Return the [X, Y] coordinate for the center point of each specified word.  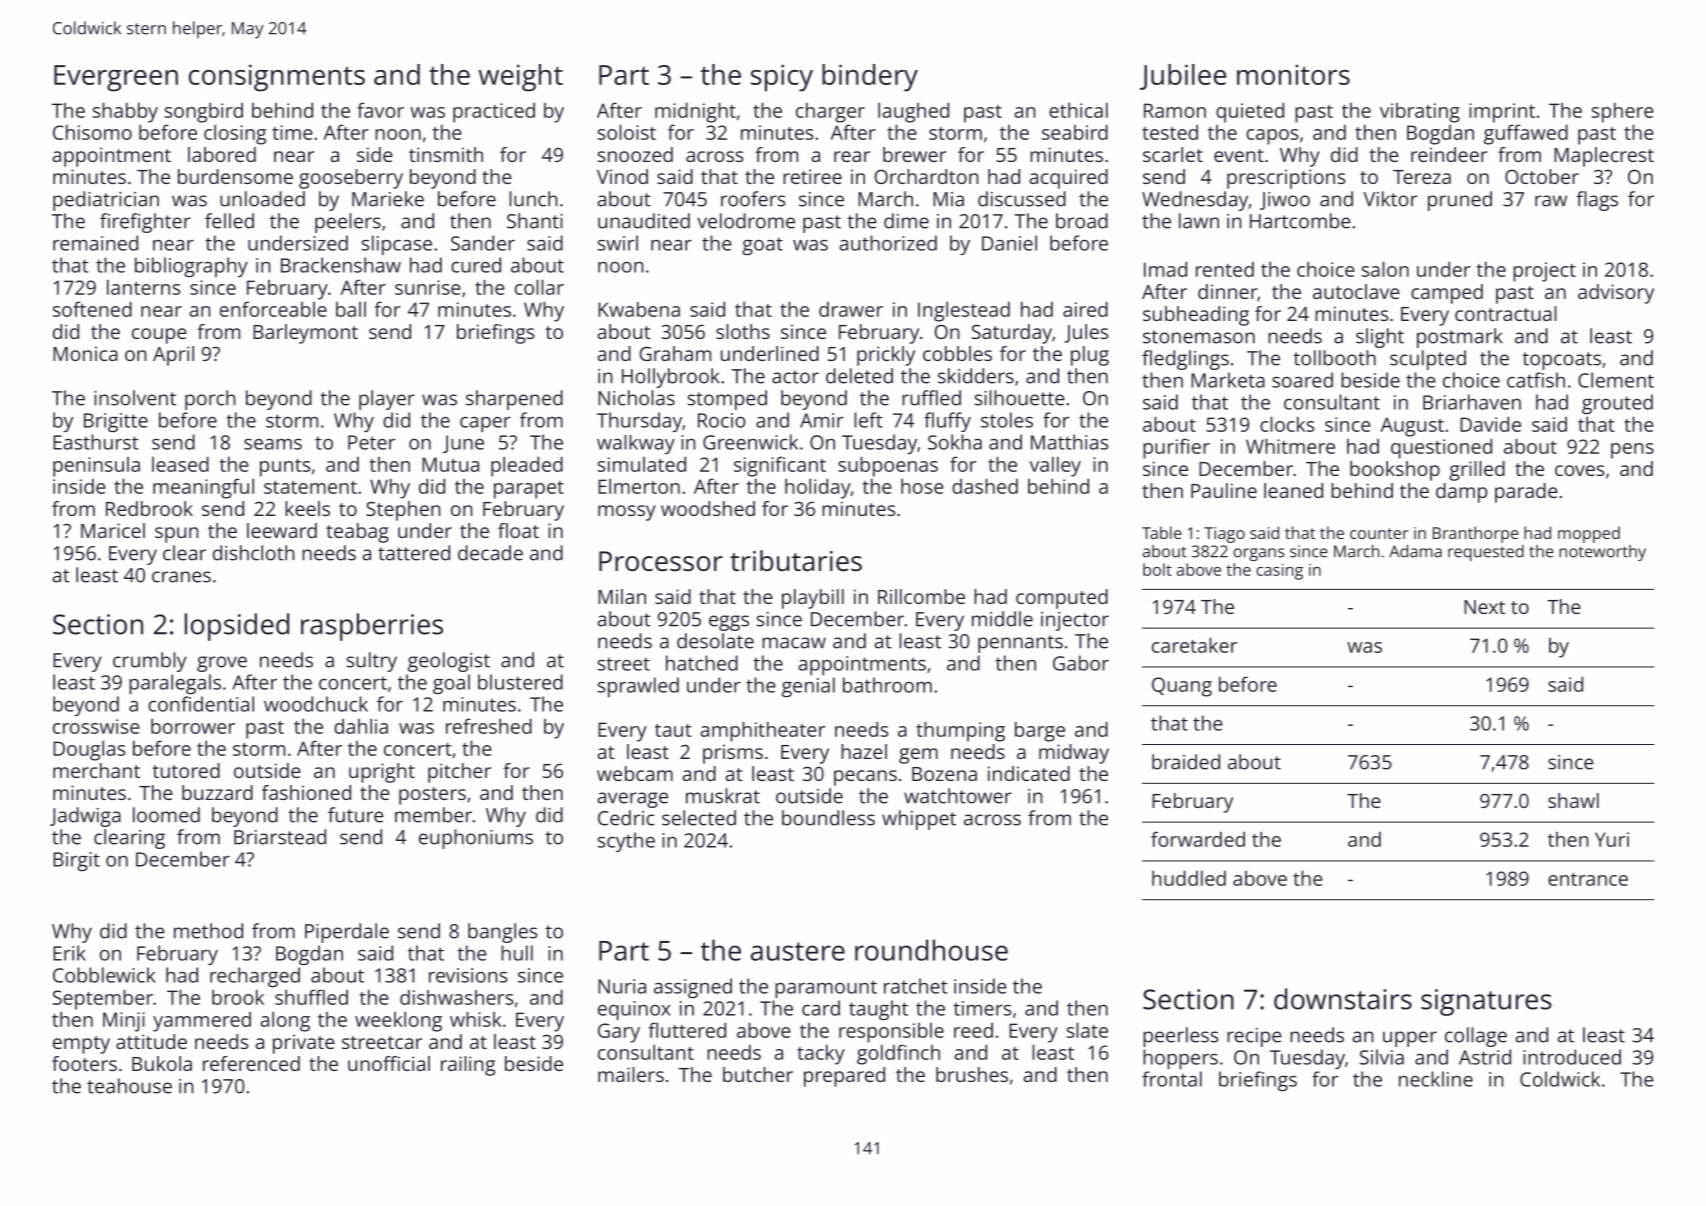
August [1412, 427]
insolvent [135, 398]
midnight [695, 112]
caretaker [1194, 645]
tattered [414, 553]
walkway [636, 444]
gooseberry [351, 179]
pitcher [459, 773]
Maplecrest [1604, 157]
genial [808, 687]
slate [1087, 1030]
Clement [1616, 380]
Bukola [162, 1063]
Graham [675, 353]
